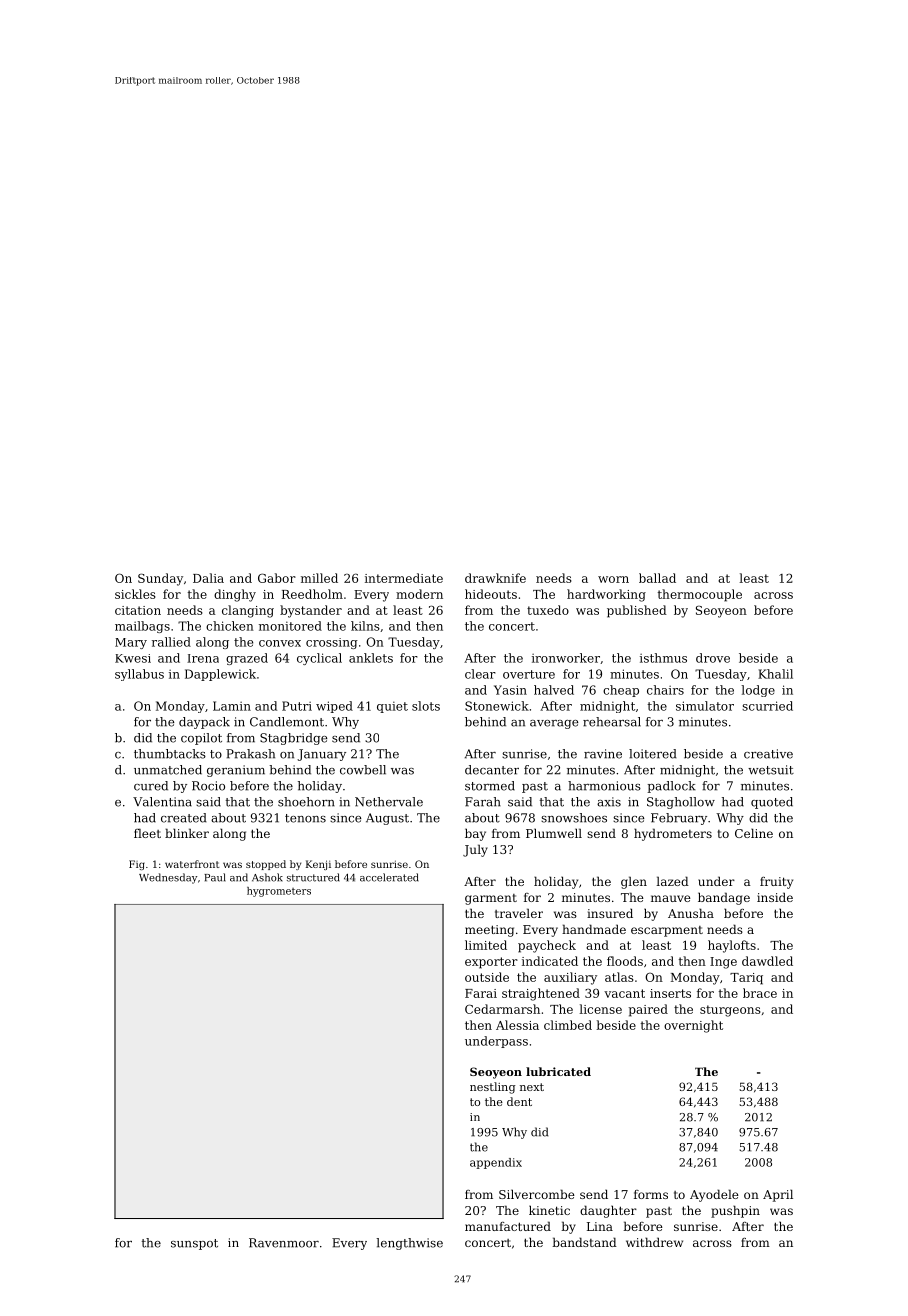 This page has width=908, height=1316. I want to click on Wednesday, so click(168, 878).
